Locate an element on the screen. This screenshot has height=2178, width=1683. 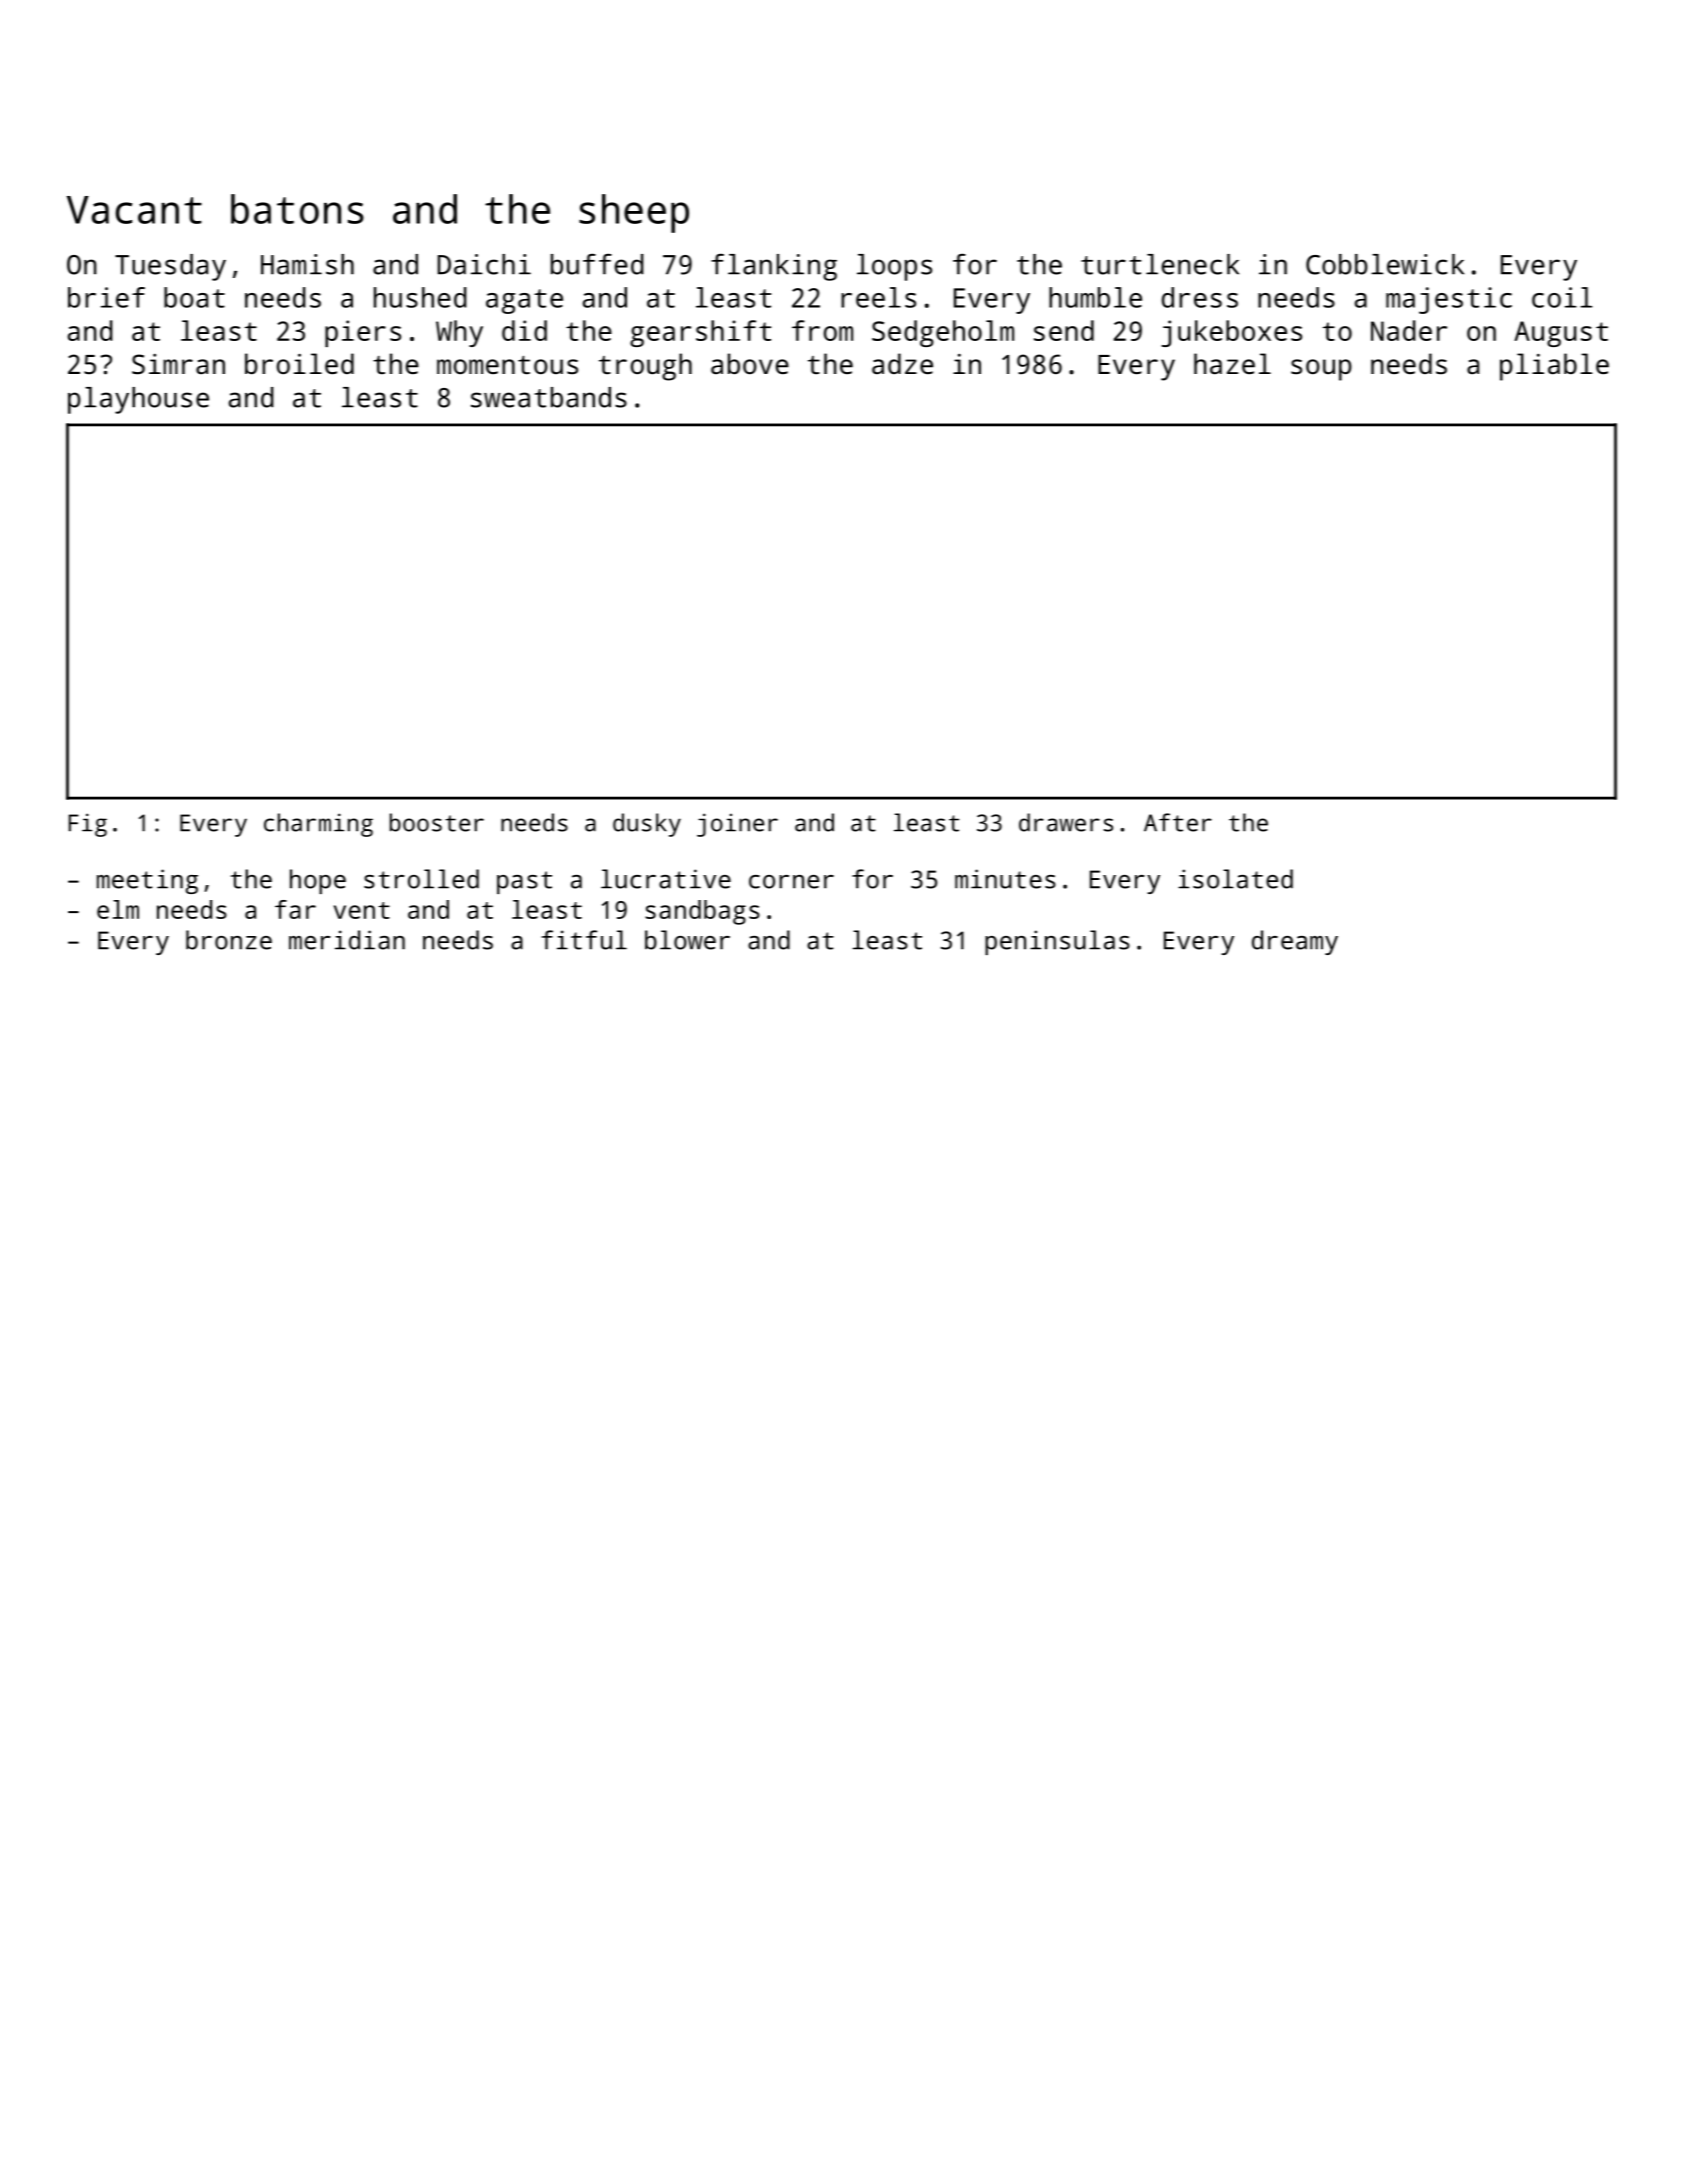
Tuesday is located at coordinates (170, 267).
